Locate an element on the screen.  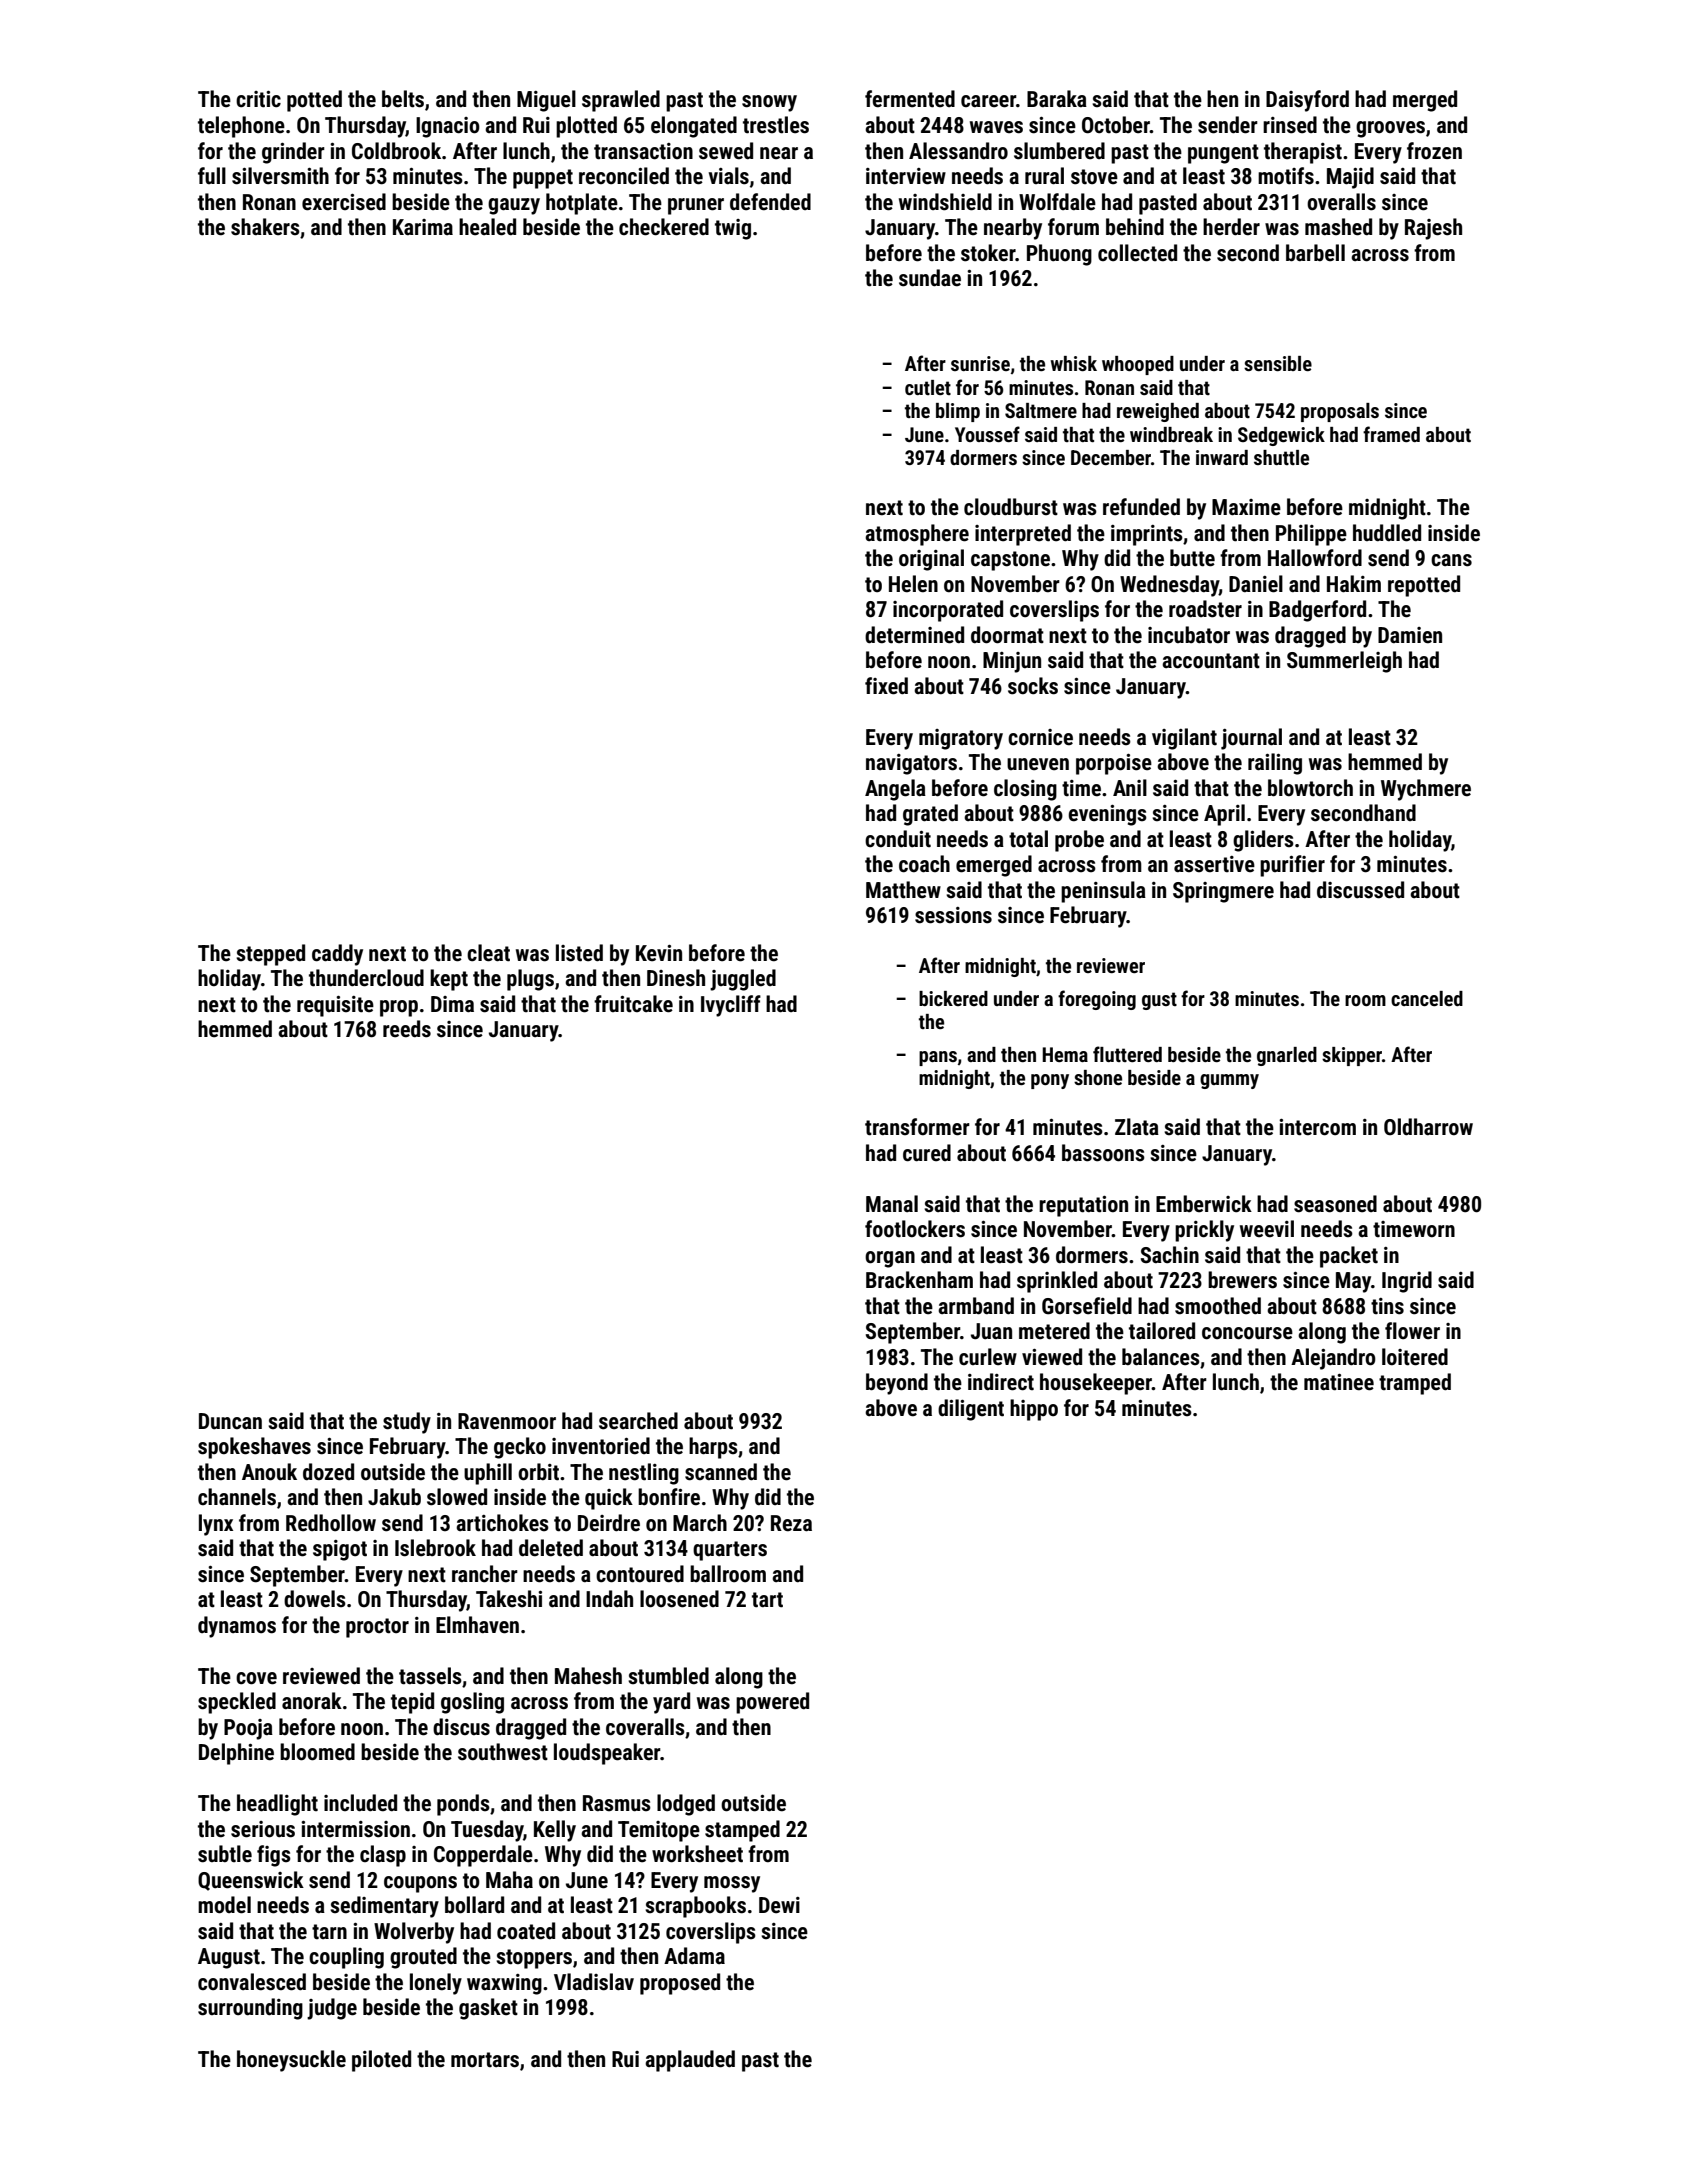
dynamos is located at coordinates (237, 1627).
